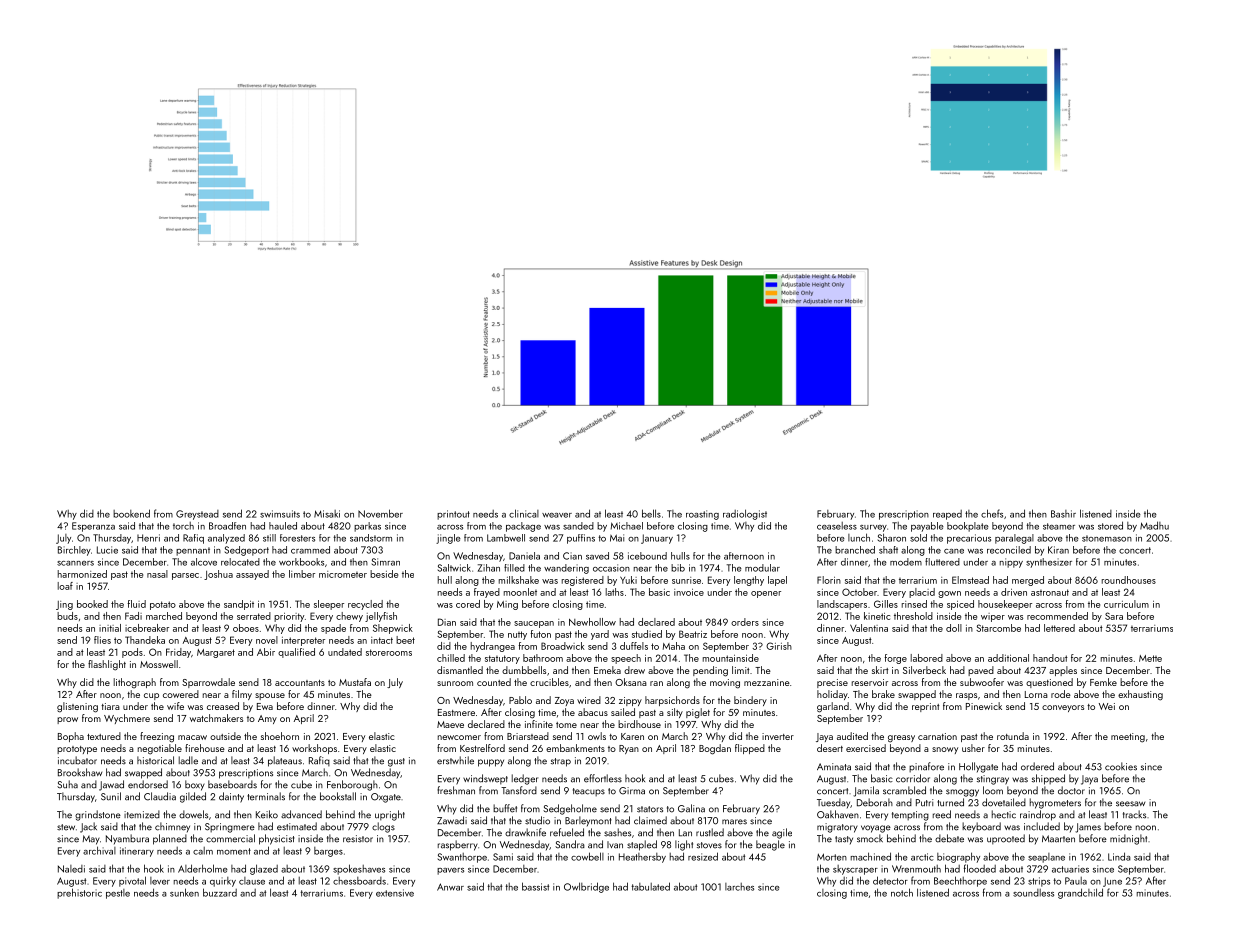 The width and height of the screenshot is (1233, 952). I want to click on subwoofer, so click(982, 682).
